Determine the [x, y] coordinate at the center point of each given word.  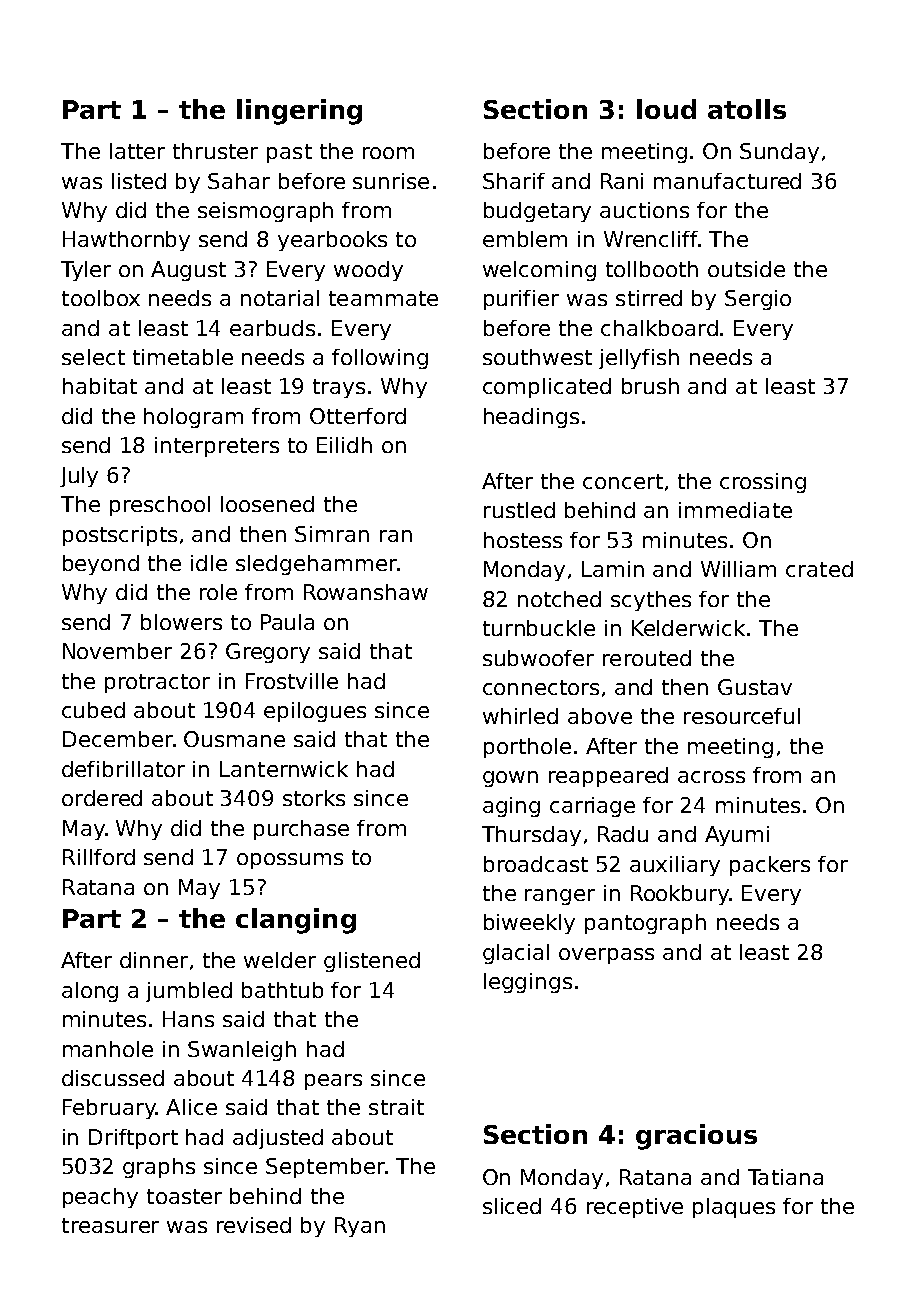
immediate [735, 510]
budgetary [537, 212]
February [109, 1109]
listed [139, 181]
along [90, 992]
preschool [160, 506]
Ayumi [737, 836]
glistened [372, 962]
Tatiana [785, 1177]
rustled [519, 510]
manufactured [727, 181]
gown [510, 779]
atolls [747, 109]
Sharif [514, 181]
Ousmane [234, 739]
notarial [280, 298]
